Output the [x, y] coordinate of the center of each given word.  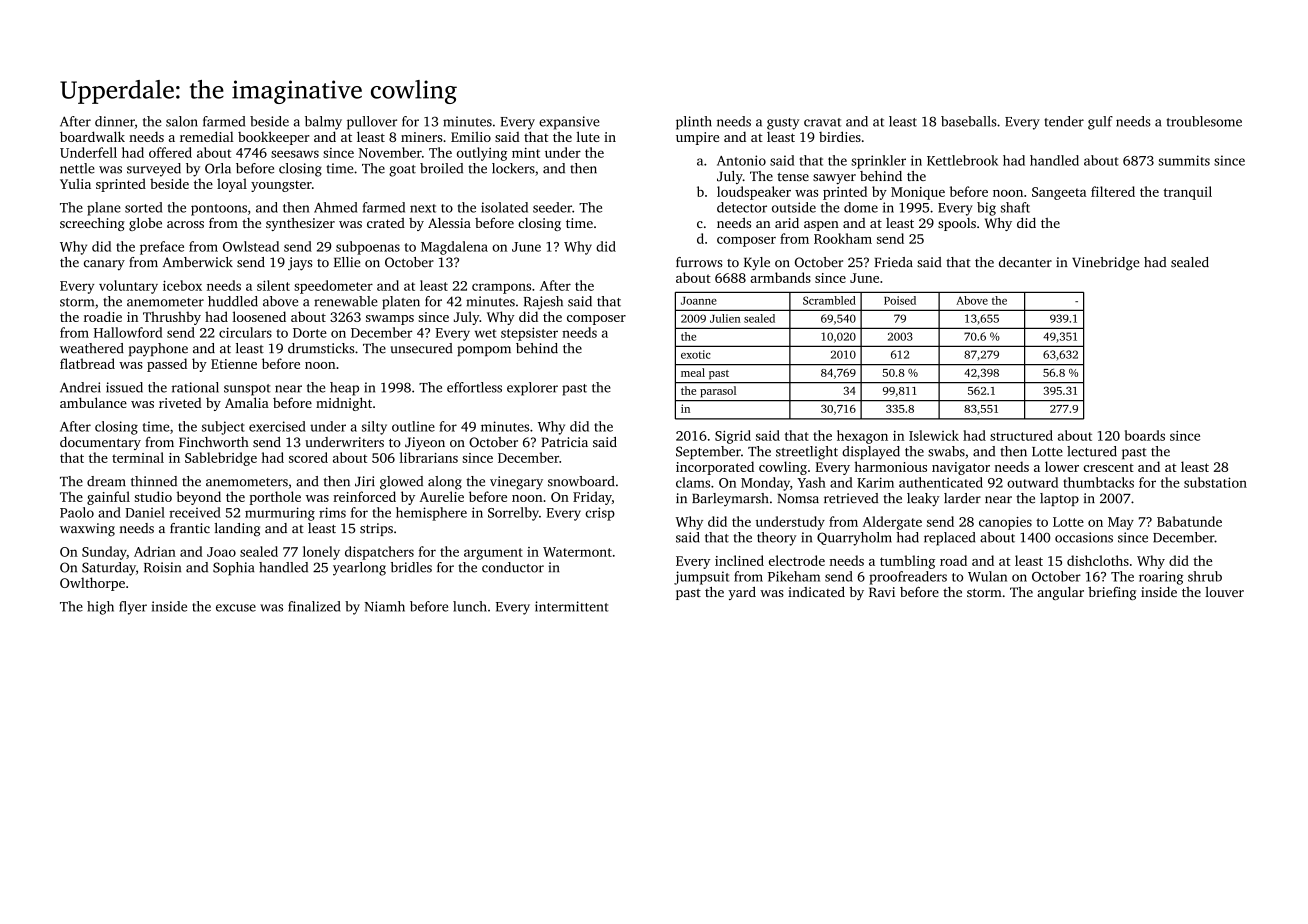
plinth [694, 123]
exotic [696, 354]
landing [237, 530]
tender [1064, 121]
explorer [532, 389]
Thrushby [172, 318]
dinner [115, 121]
